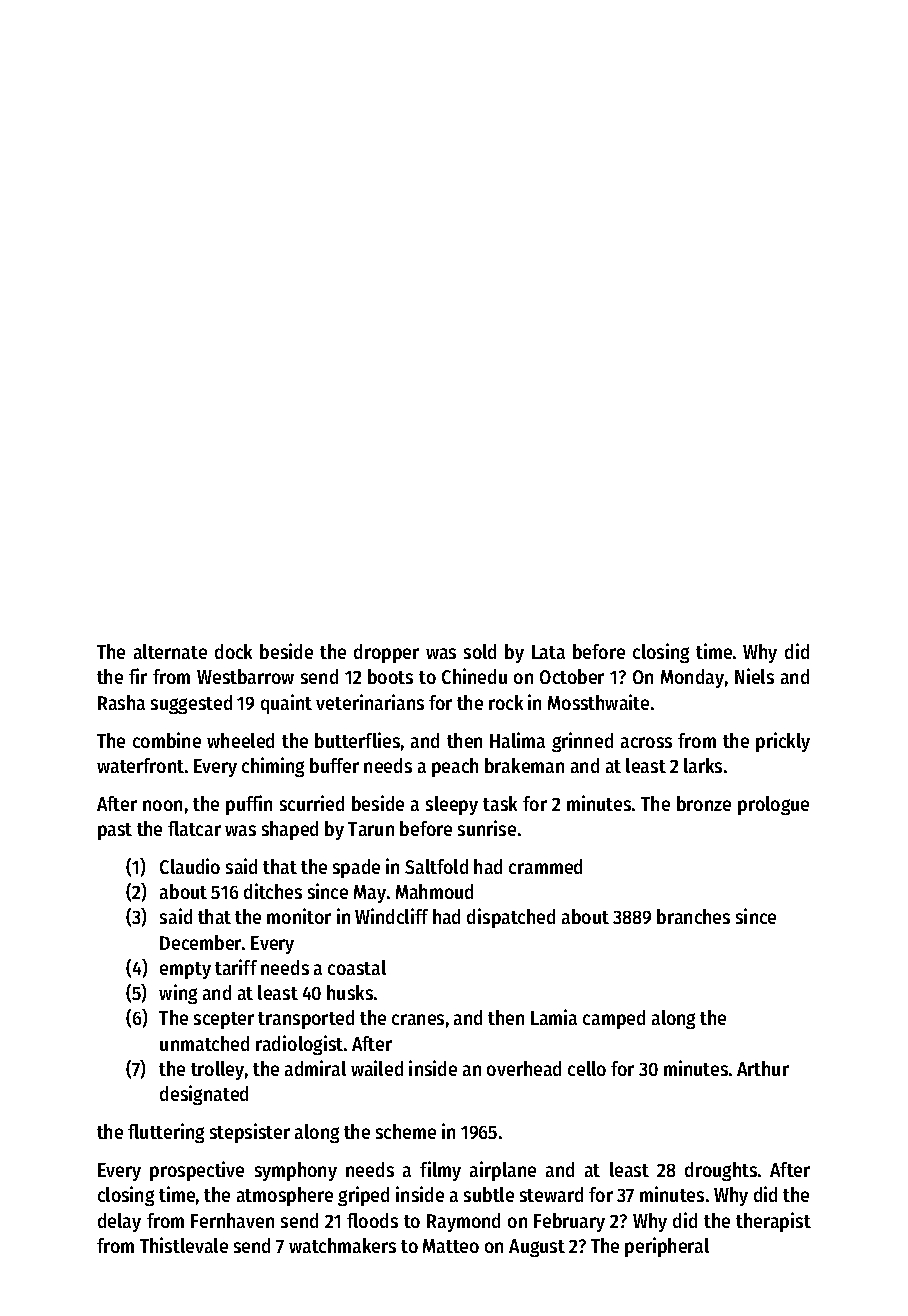 The width and height of the image is (908, 1316). I want to click on dock, so click(233, 651).
